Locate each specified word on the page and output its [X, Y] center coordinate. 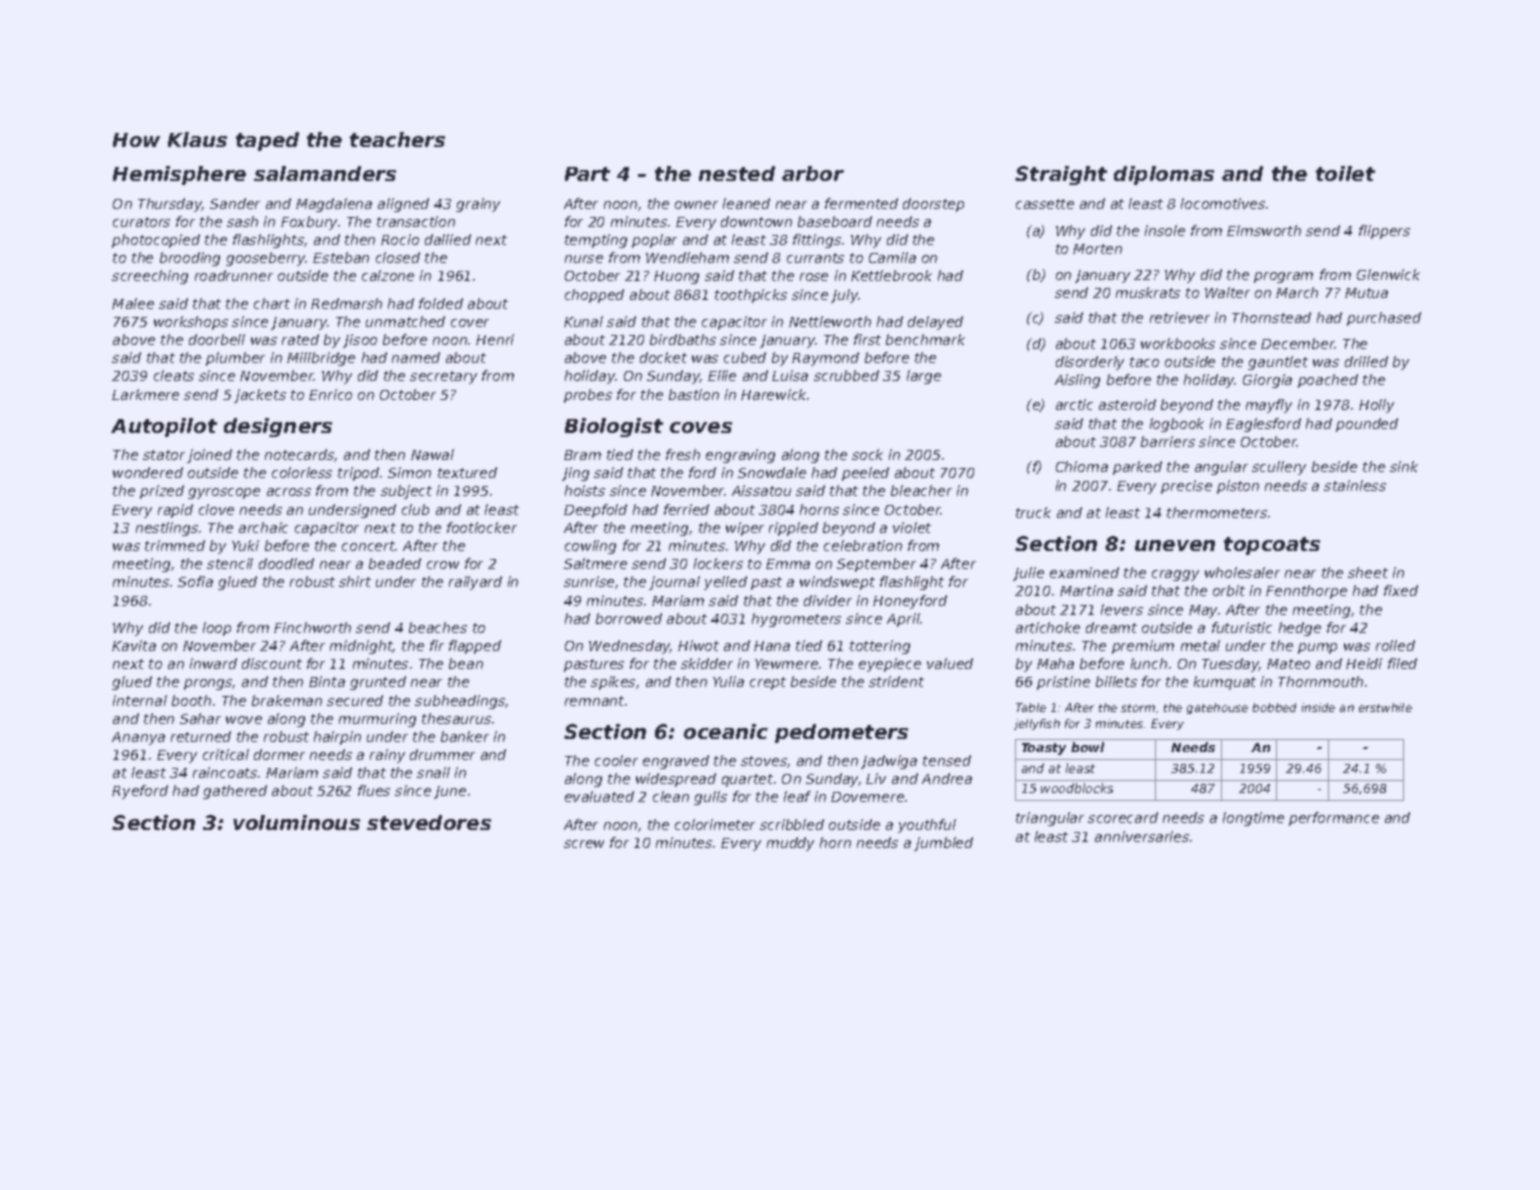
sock [867, 454]
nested [737, 173]
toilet [1345, 173]
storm [1138, 708]
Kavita [134, 645]
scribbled [792, 824]
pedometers [841, 733]
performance [1334, 819]
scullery [1279, 468]
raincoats [225, 772]
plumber [235, 359]
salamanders [325, 173]
